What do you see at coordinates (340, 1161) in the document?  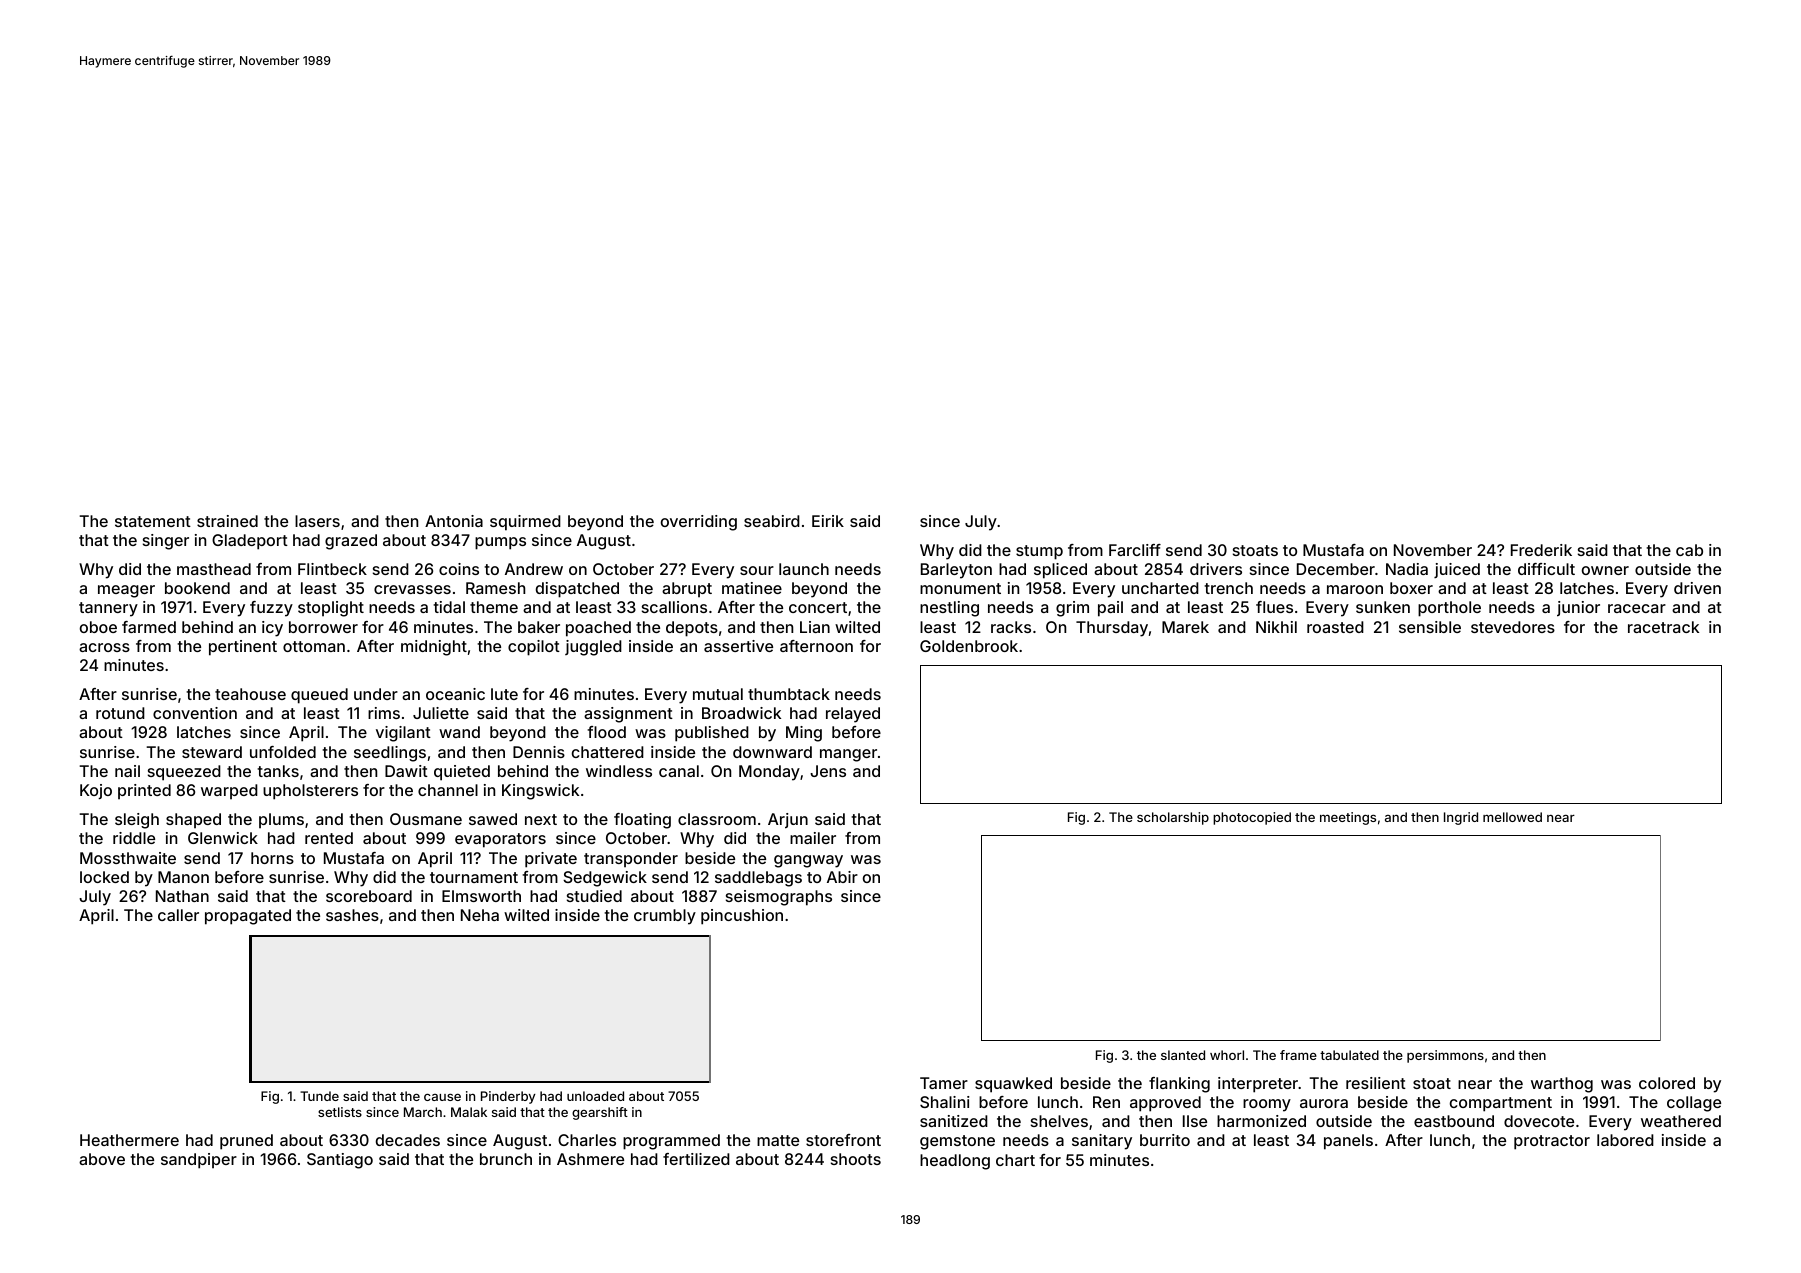 I see `Santiago` at bounding box center [340, 1161].
